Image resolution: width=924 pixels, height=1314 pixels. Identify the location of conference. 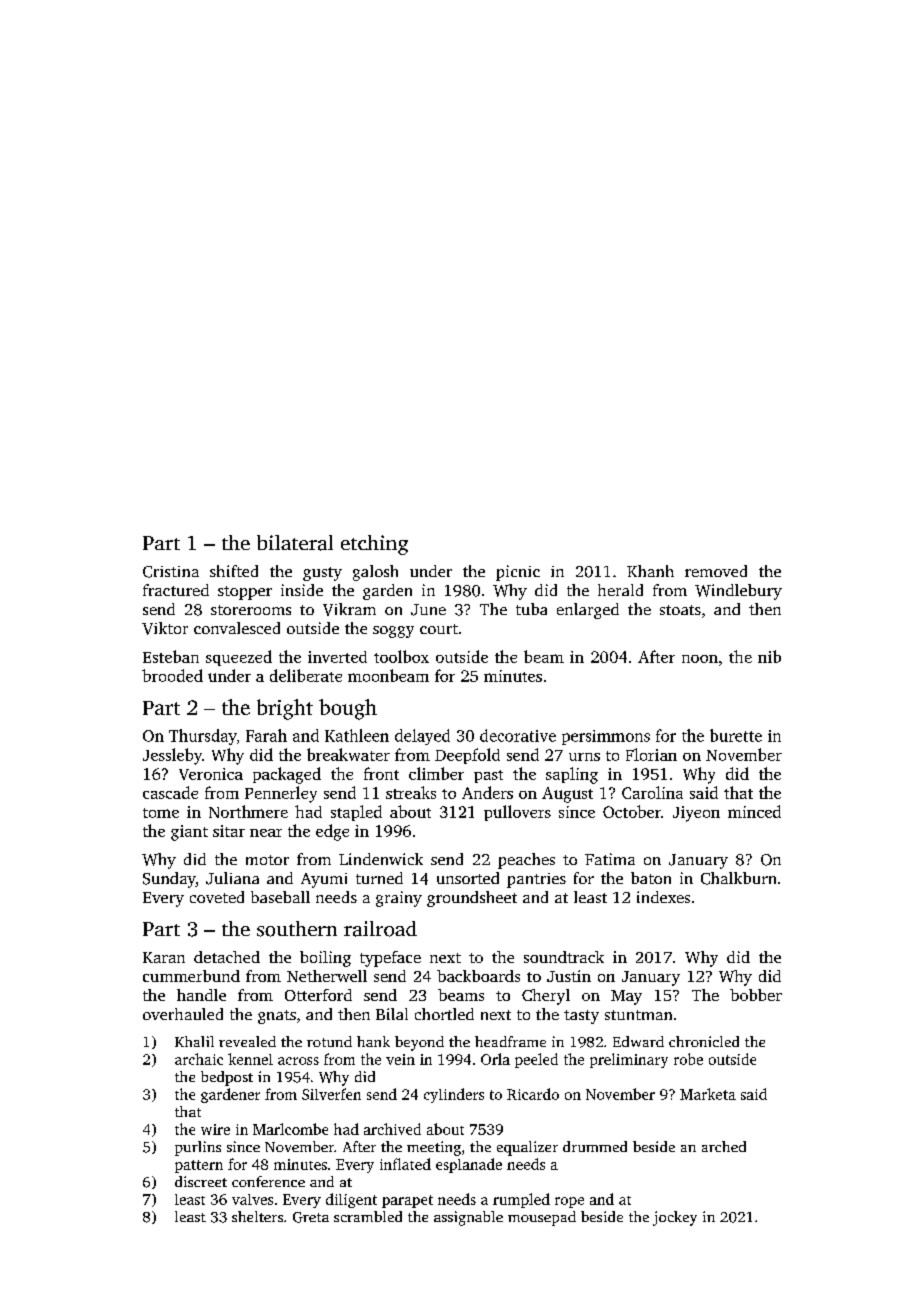
(268, 1181).
